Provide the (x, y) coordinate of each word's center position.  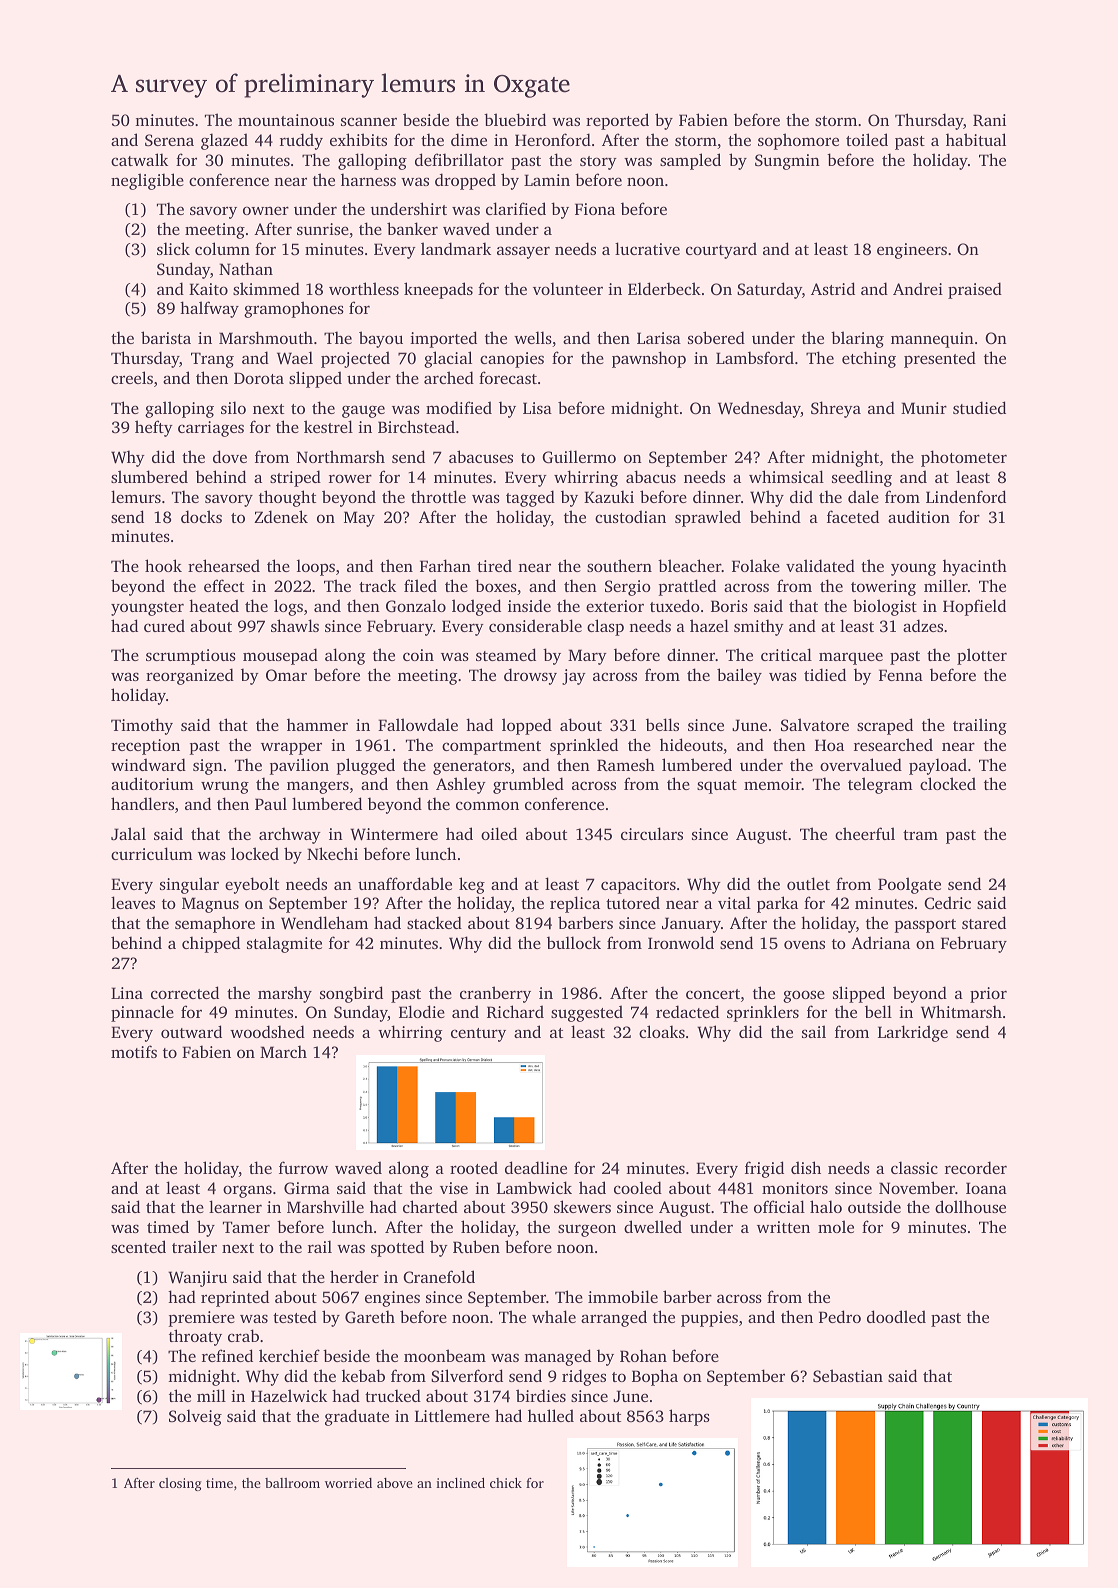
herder (354, 1276)
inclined (460, 1483)
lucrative (647, 248)
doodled (896, 1316)
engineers (912, 251)
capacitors (638, 886)
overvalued (861, 764)
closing (180, 1484)
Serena (169, 140)
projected (355, 359)
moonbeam (445, 1355)
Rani (989, 120)
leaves (133, 902)
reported (617, 121)
